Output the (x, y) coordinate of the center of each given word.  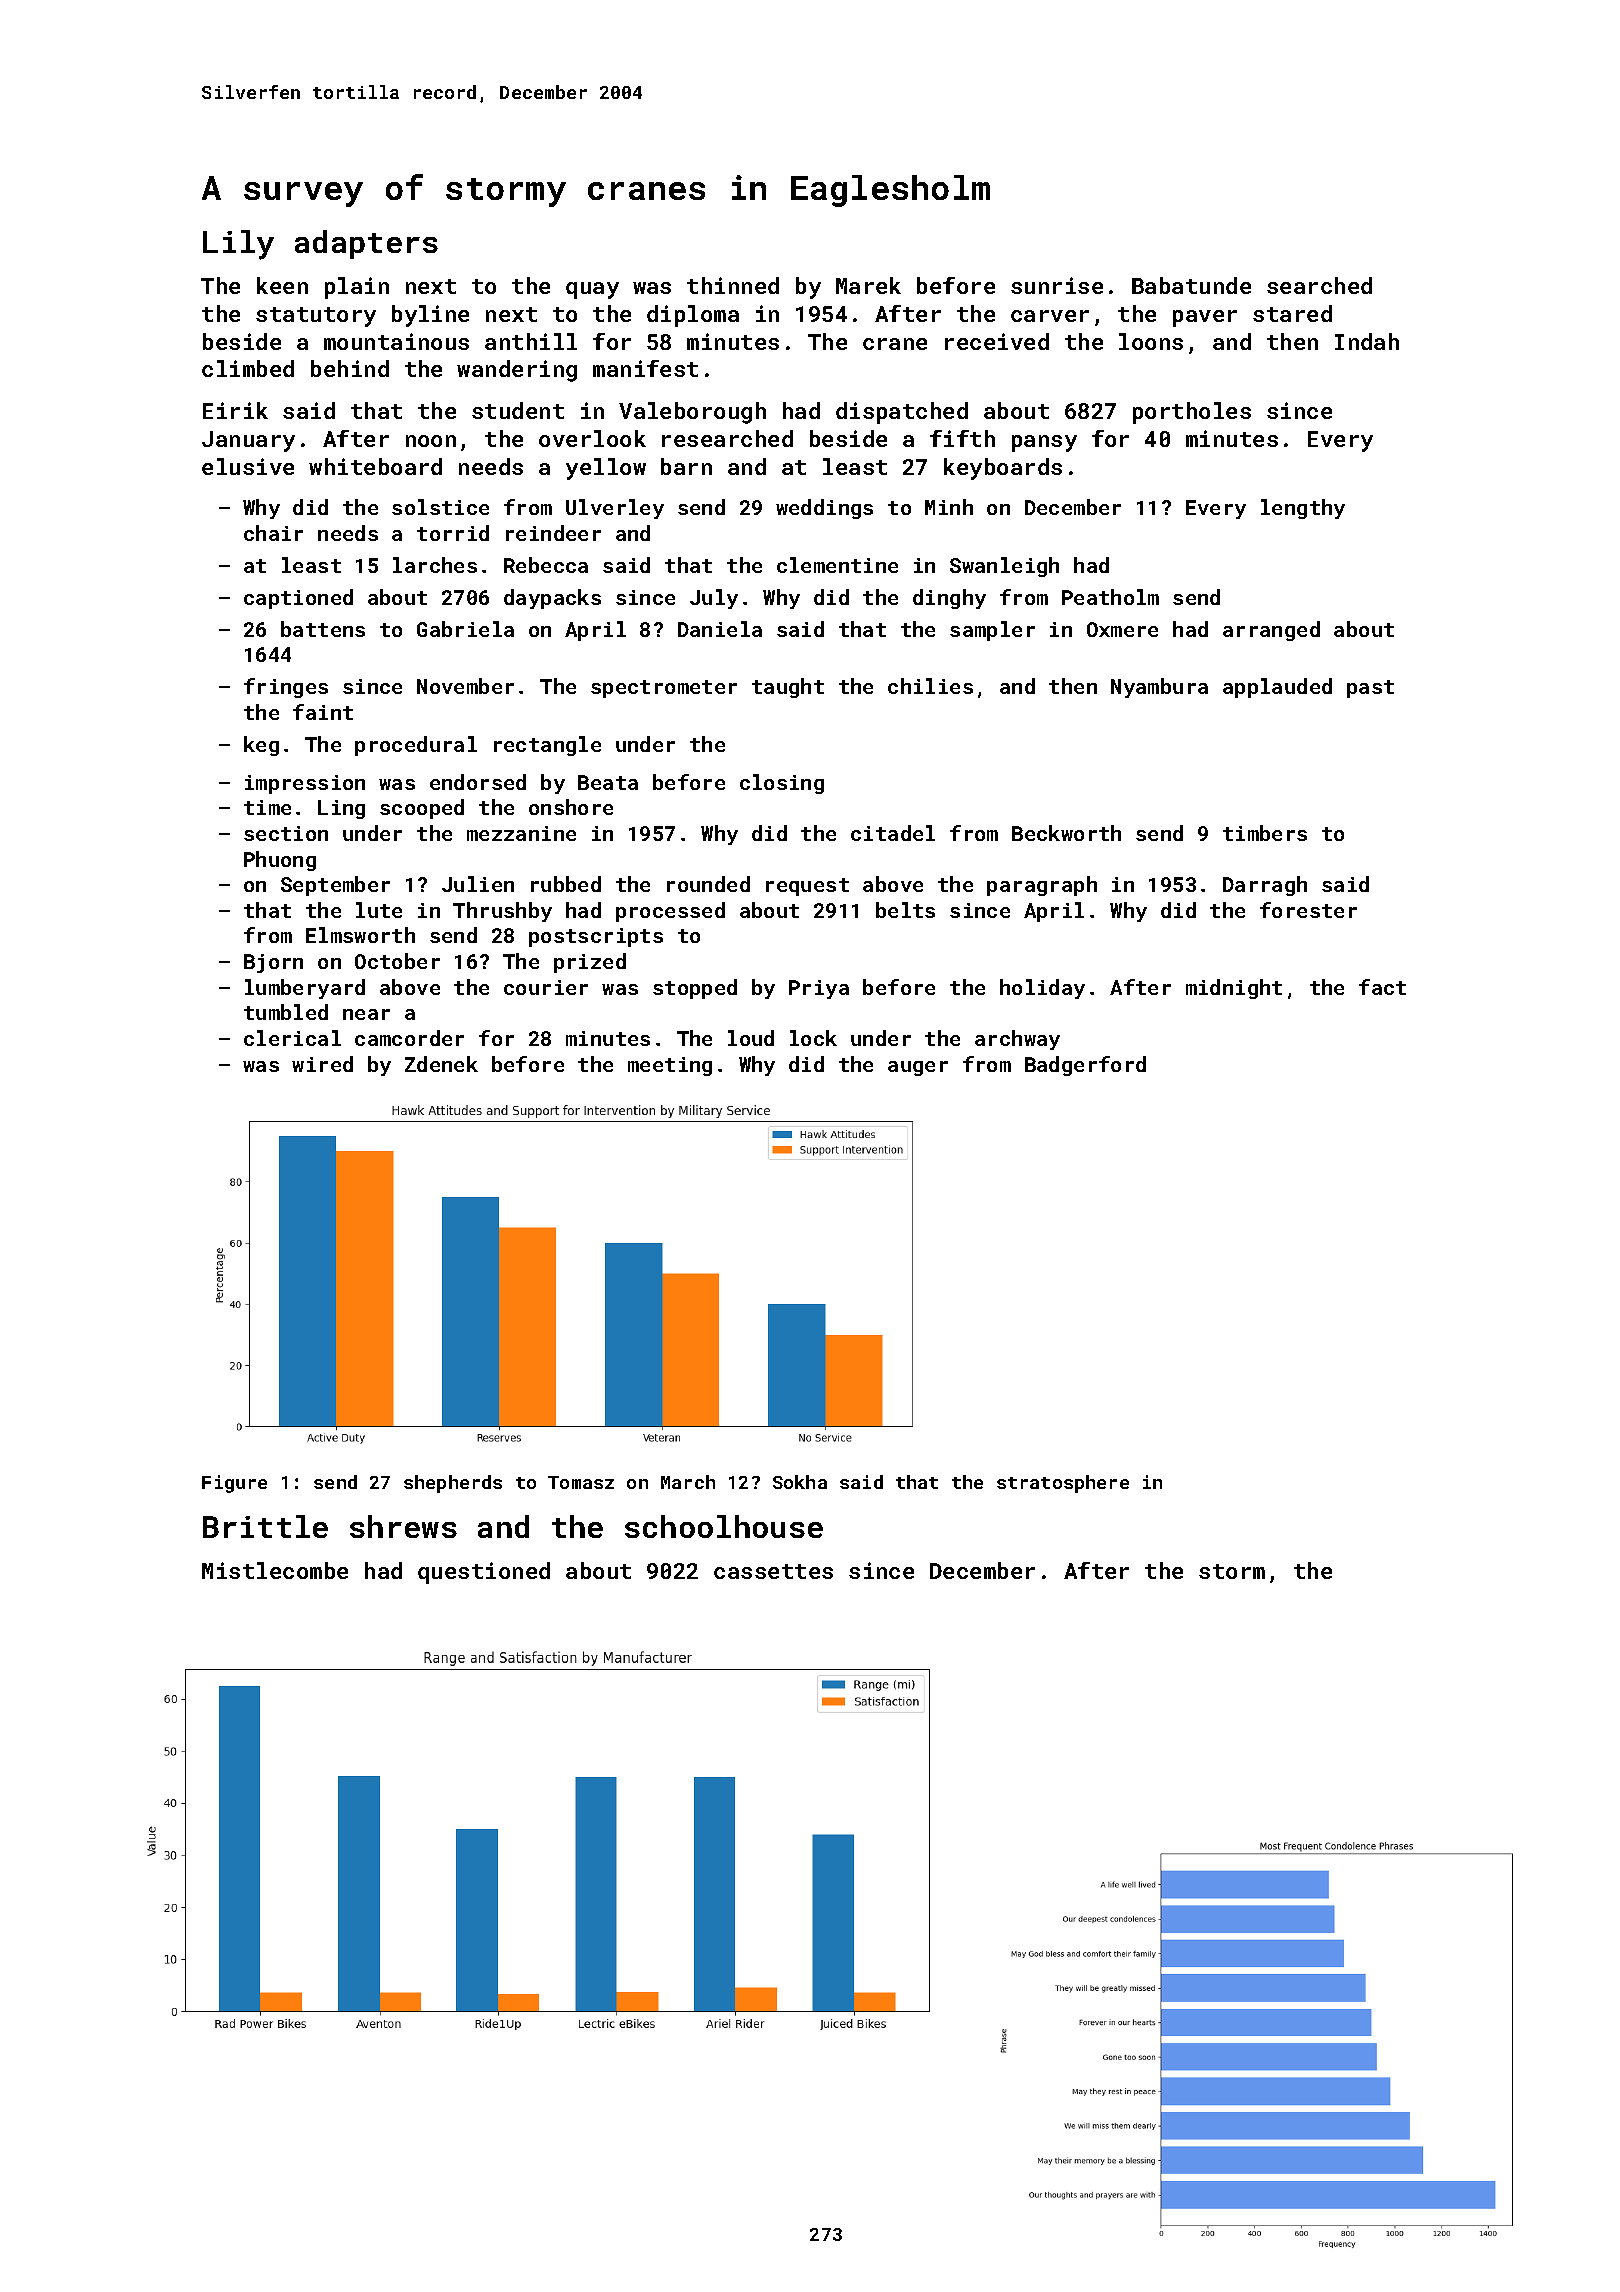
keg (261, 746)
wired (322, 1064)
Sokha (800, 1482)
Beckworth (1066, 833)
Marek (868, 285)
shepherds (453, 1484)
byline (430, 316)
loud (751, 1038)
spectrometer (664, 689)
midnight (1234, 989)
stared (1292, 313)
